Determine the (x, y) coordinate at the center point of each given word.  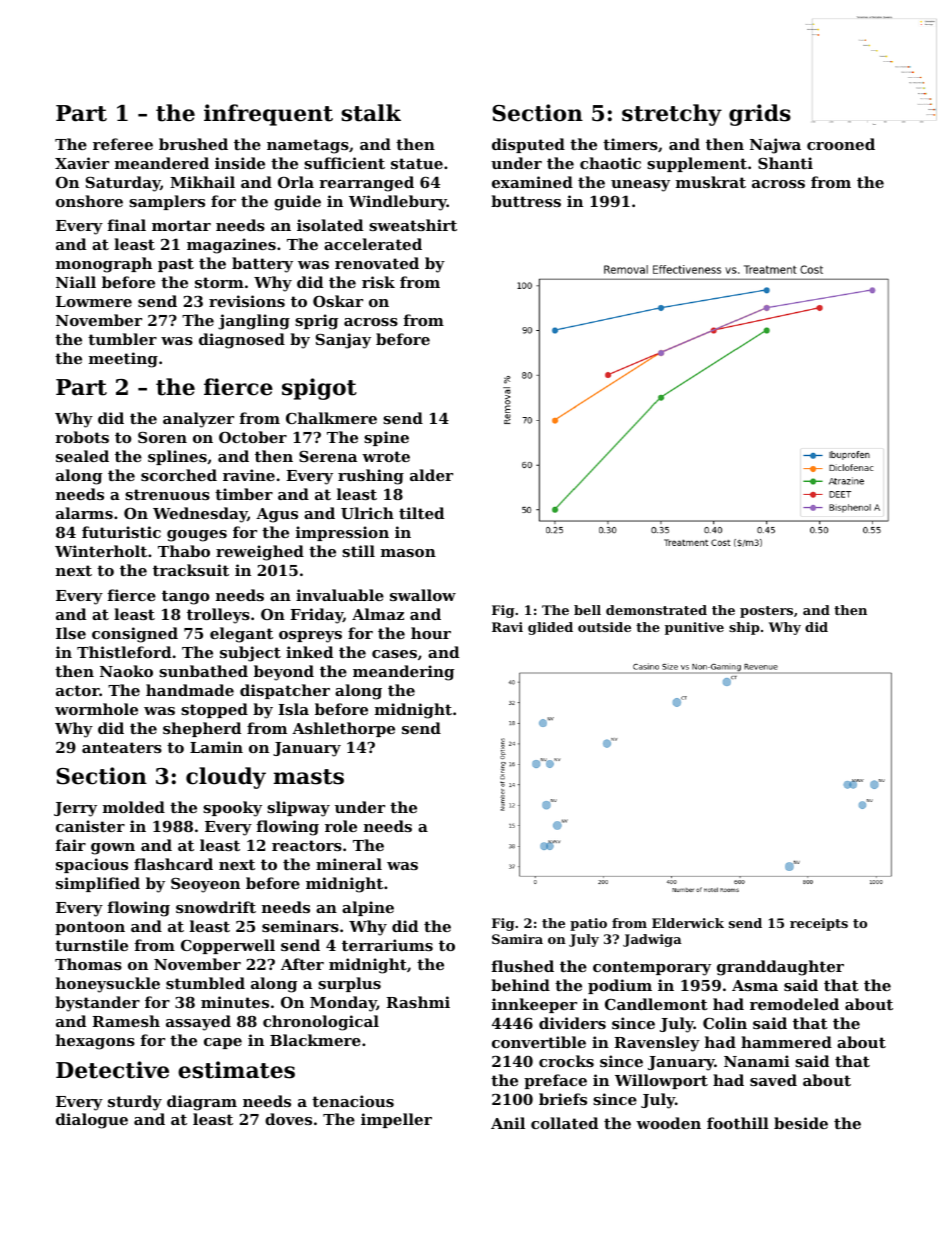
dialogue (92, 1121)
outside (604, 627)
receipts (819, 924)
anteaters (122, 747)
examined (532, 182)
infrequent (268, 115)
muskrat (711, 182)
